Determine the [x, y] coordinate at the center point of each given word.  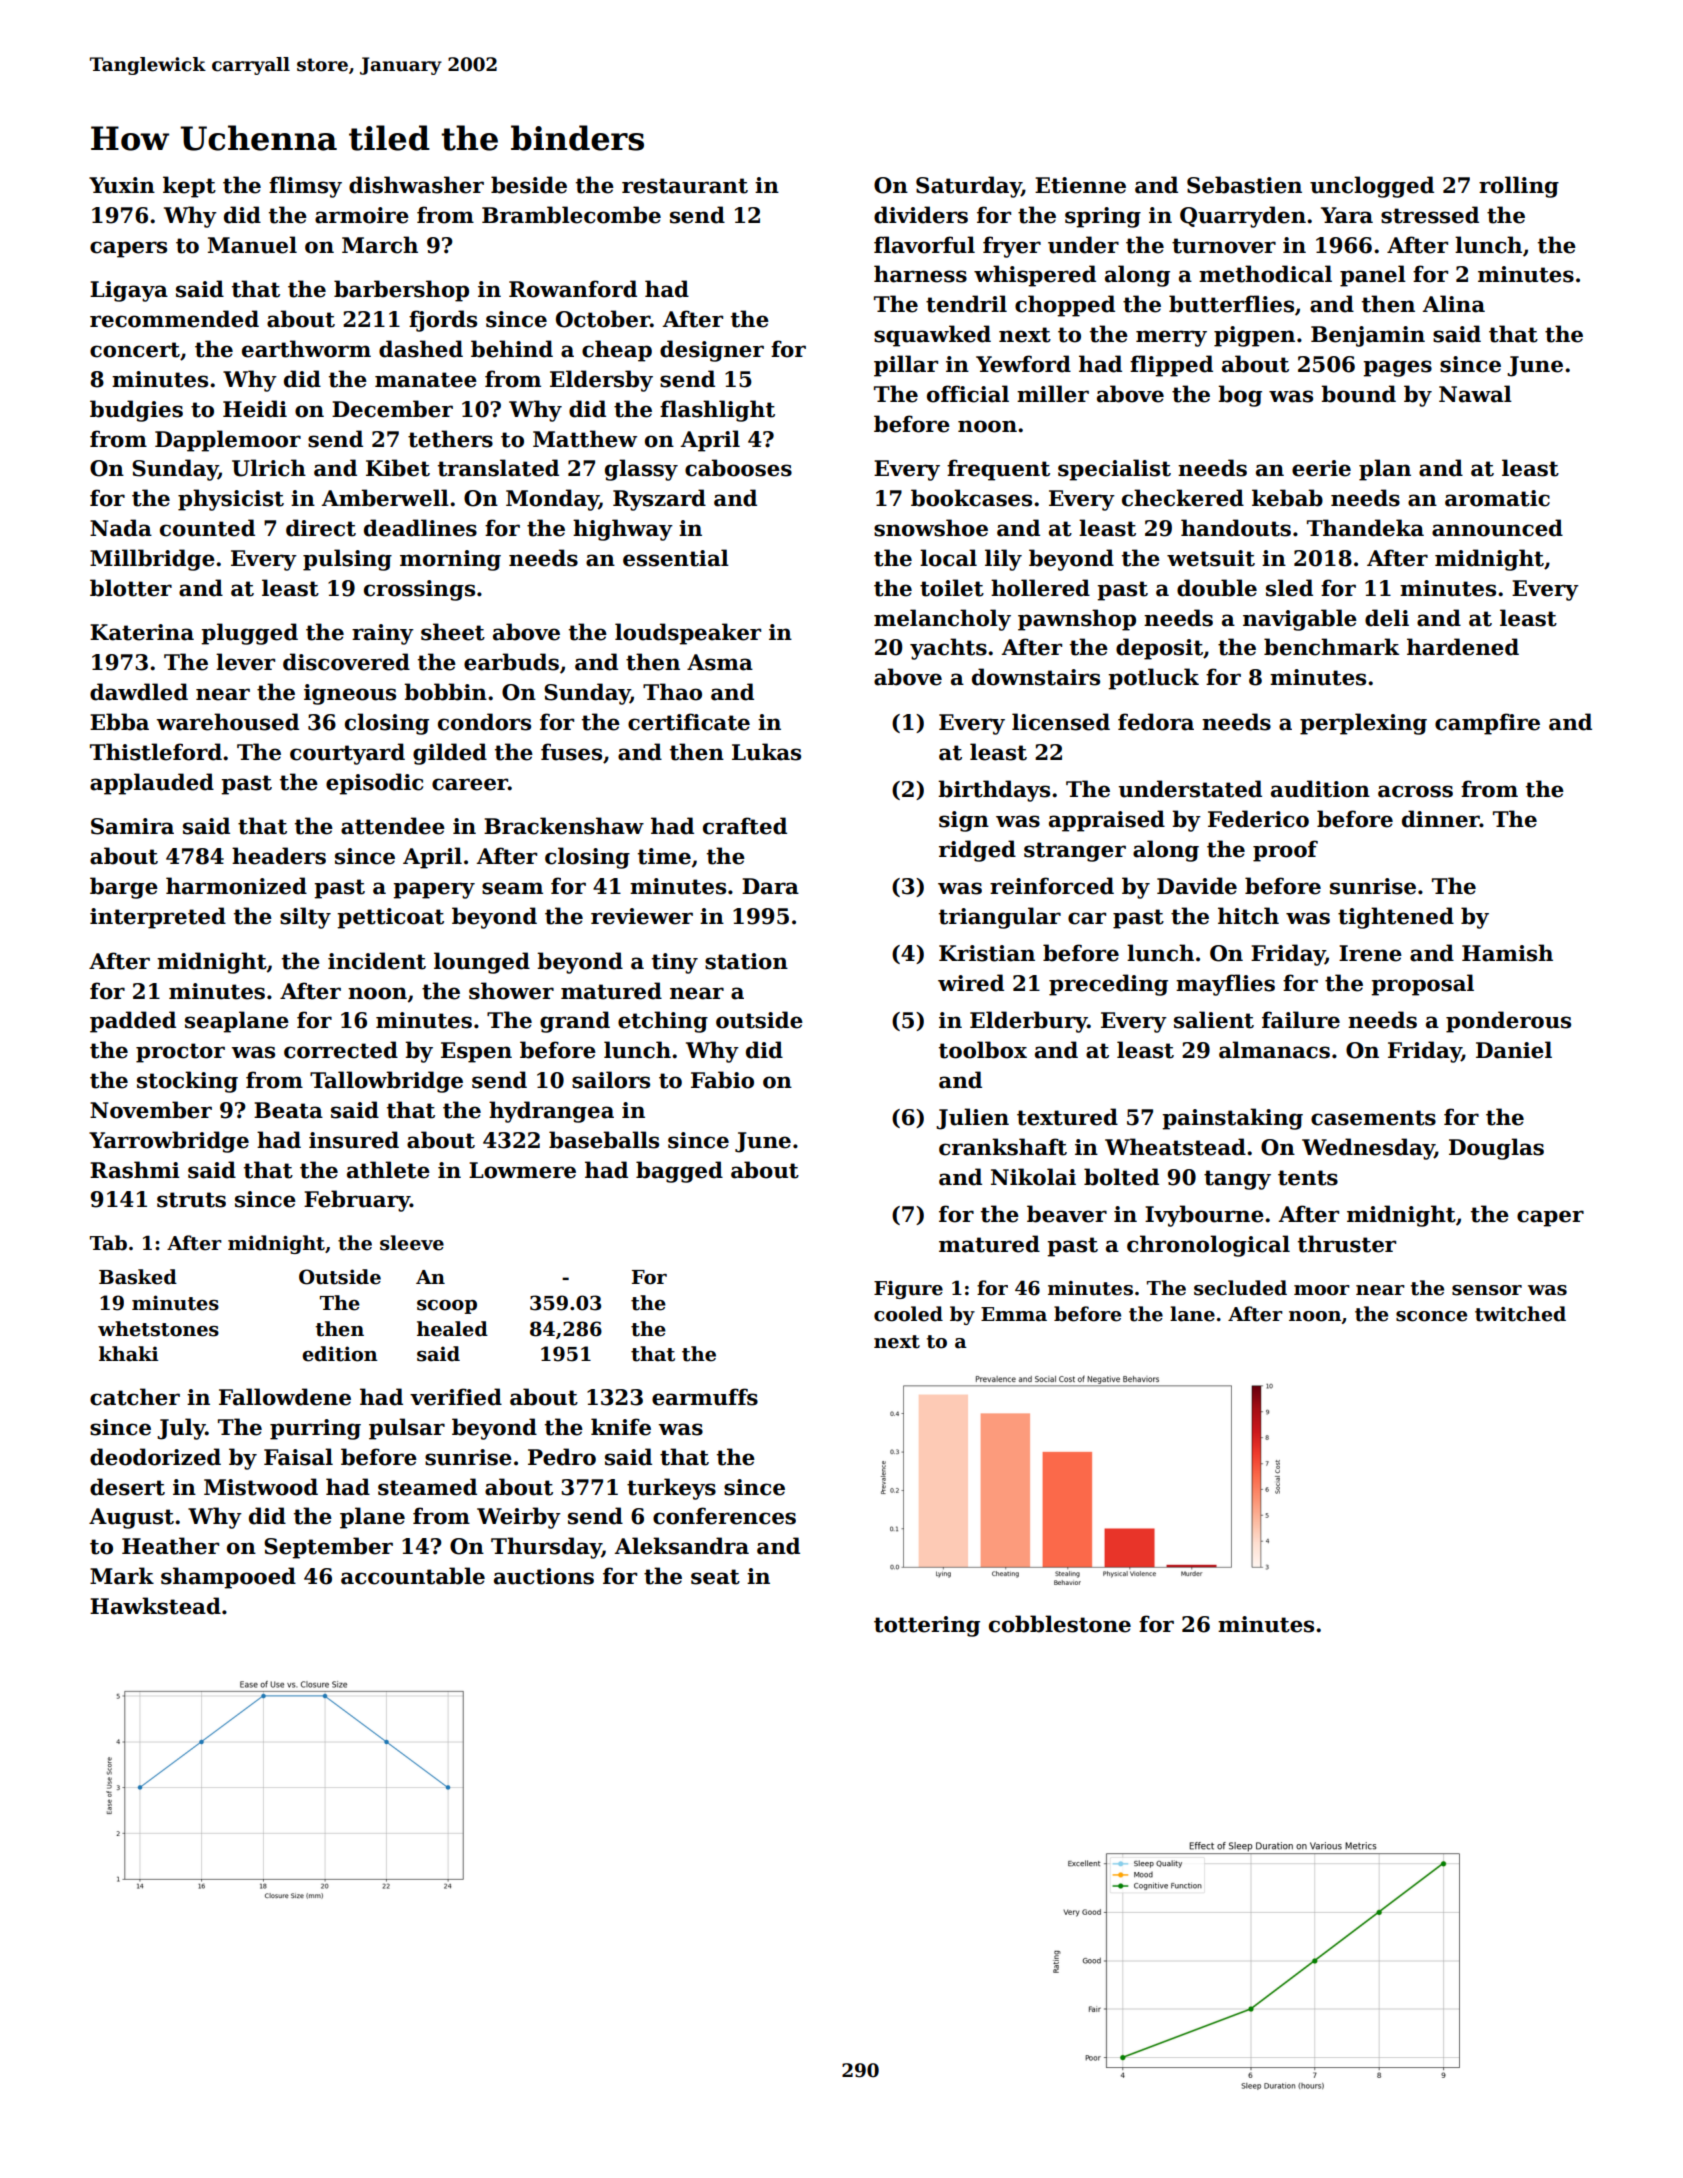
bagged [679, 1172]
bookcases [971, 498]
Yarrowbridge [169, 1142]
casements [1373, 1118]
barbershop [401, 291]
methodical [1265, 274]
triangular [1000, 918]
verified [456, 1397]
